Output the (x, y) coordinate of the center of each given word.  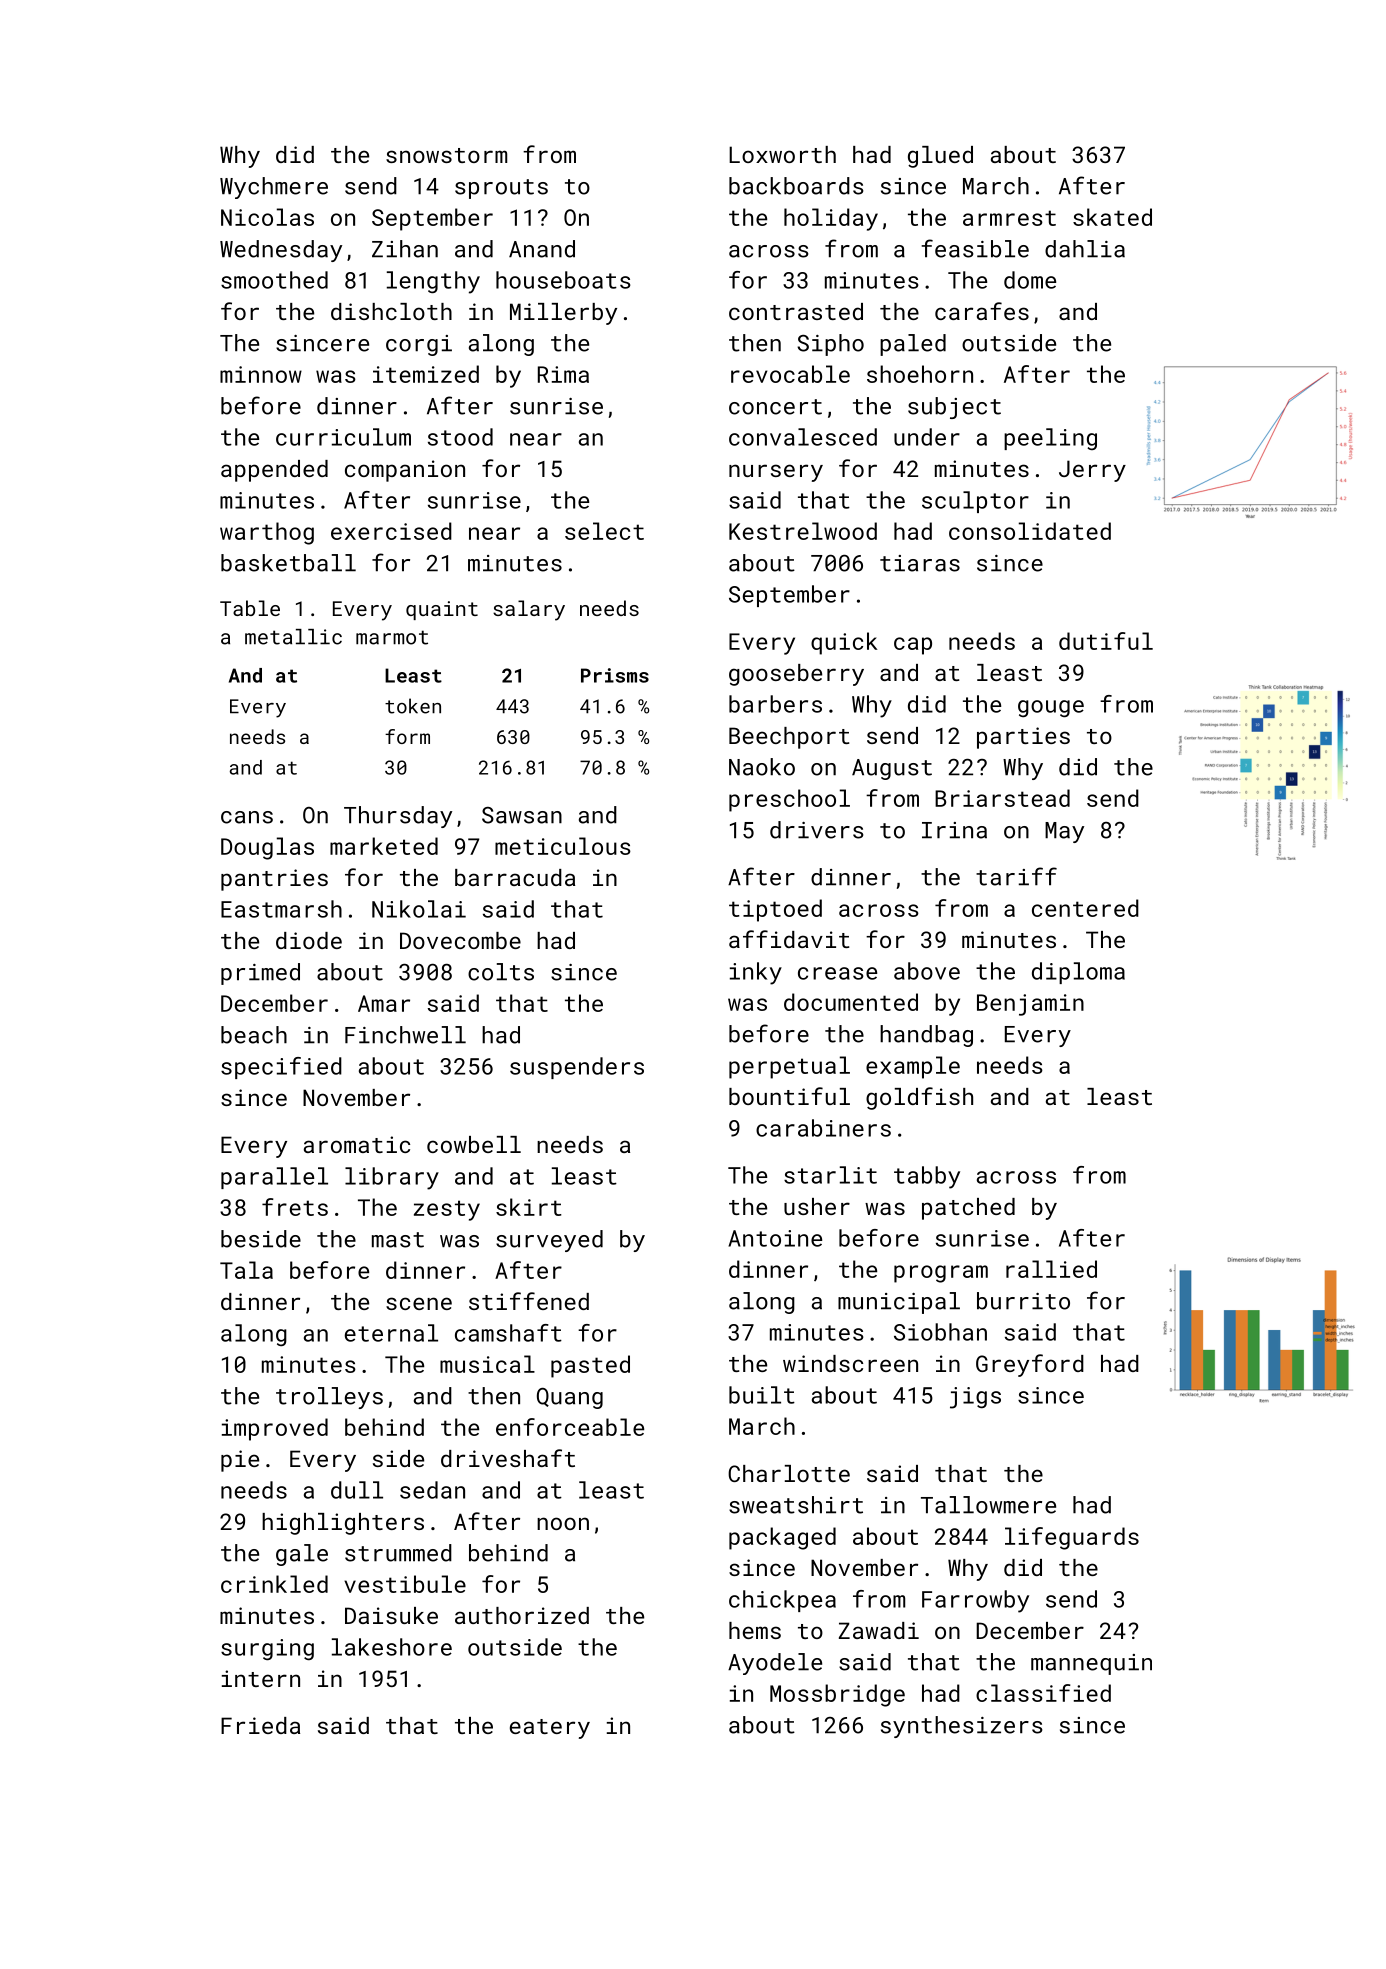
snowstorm (446, 155)
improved (275, 1429)
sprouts (501, 189)
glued (940, 157)
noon (563, 1523)
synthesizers (962, 1727)
